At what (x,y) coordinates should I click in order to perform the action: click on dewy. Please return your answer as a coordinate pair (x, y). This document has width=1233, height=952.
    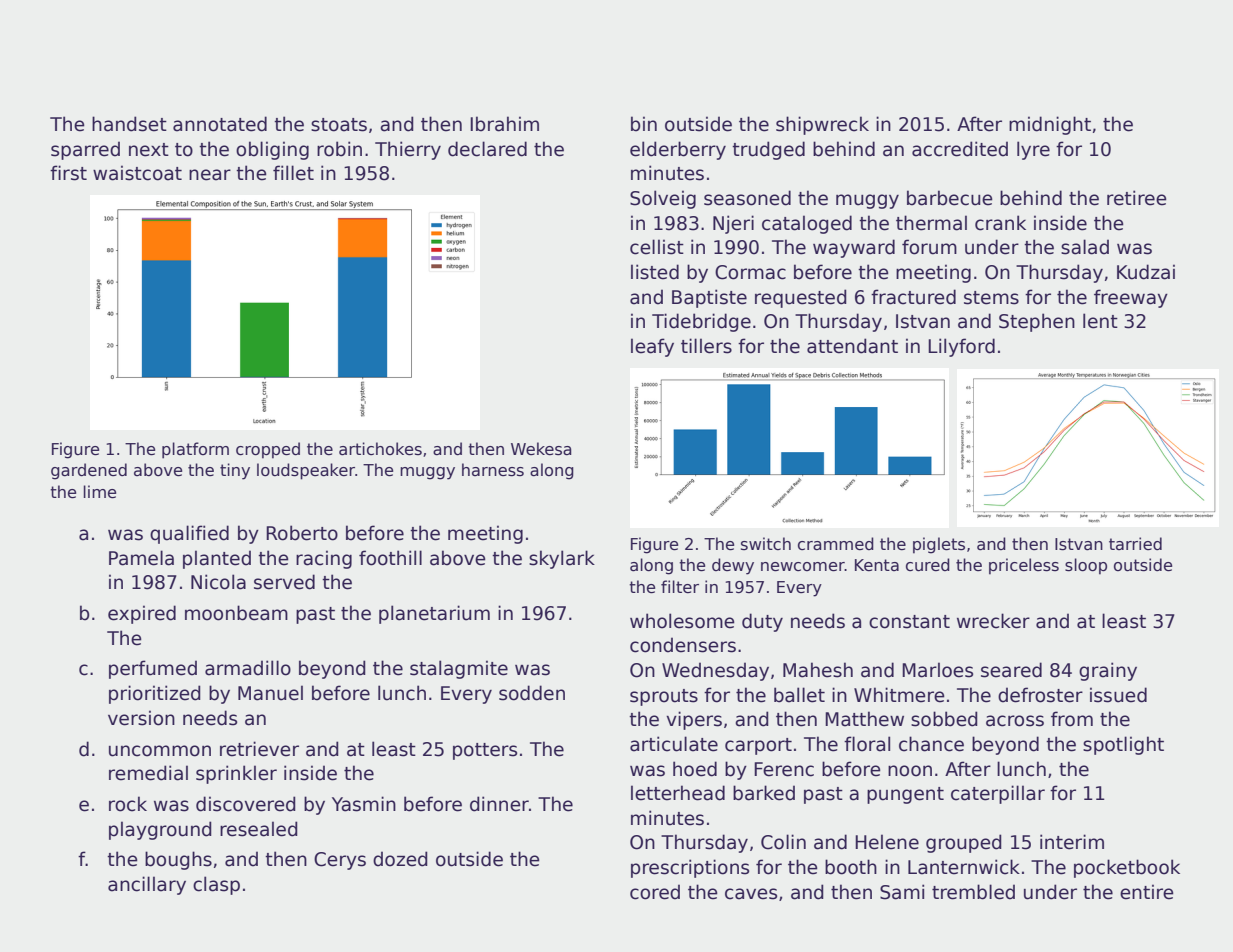
    Looking at the image, I should click on (733, 566).
